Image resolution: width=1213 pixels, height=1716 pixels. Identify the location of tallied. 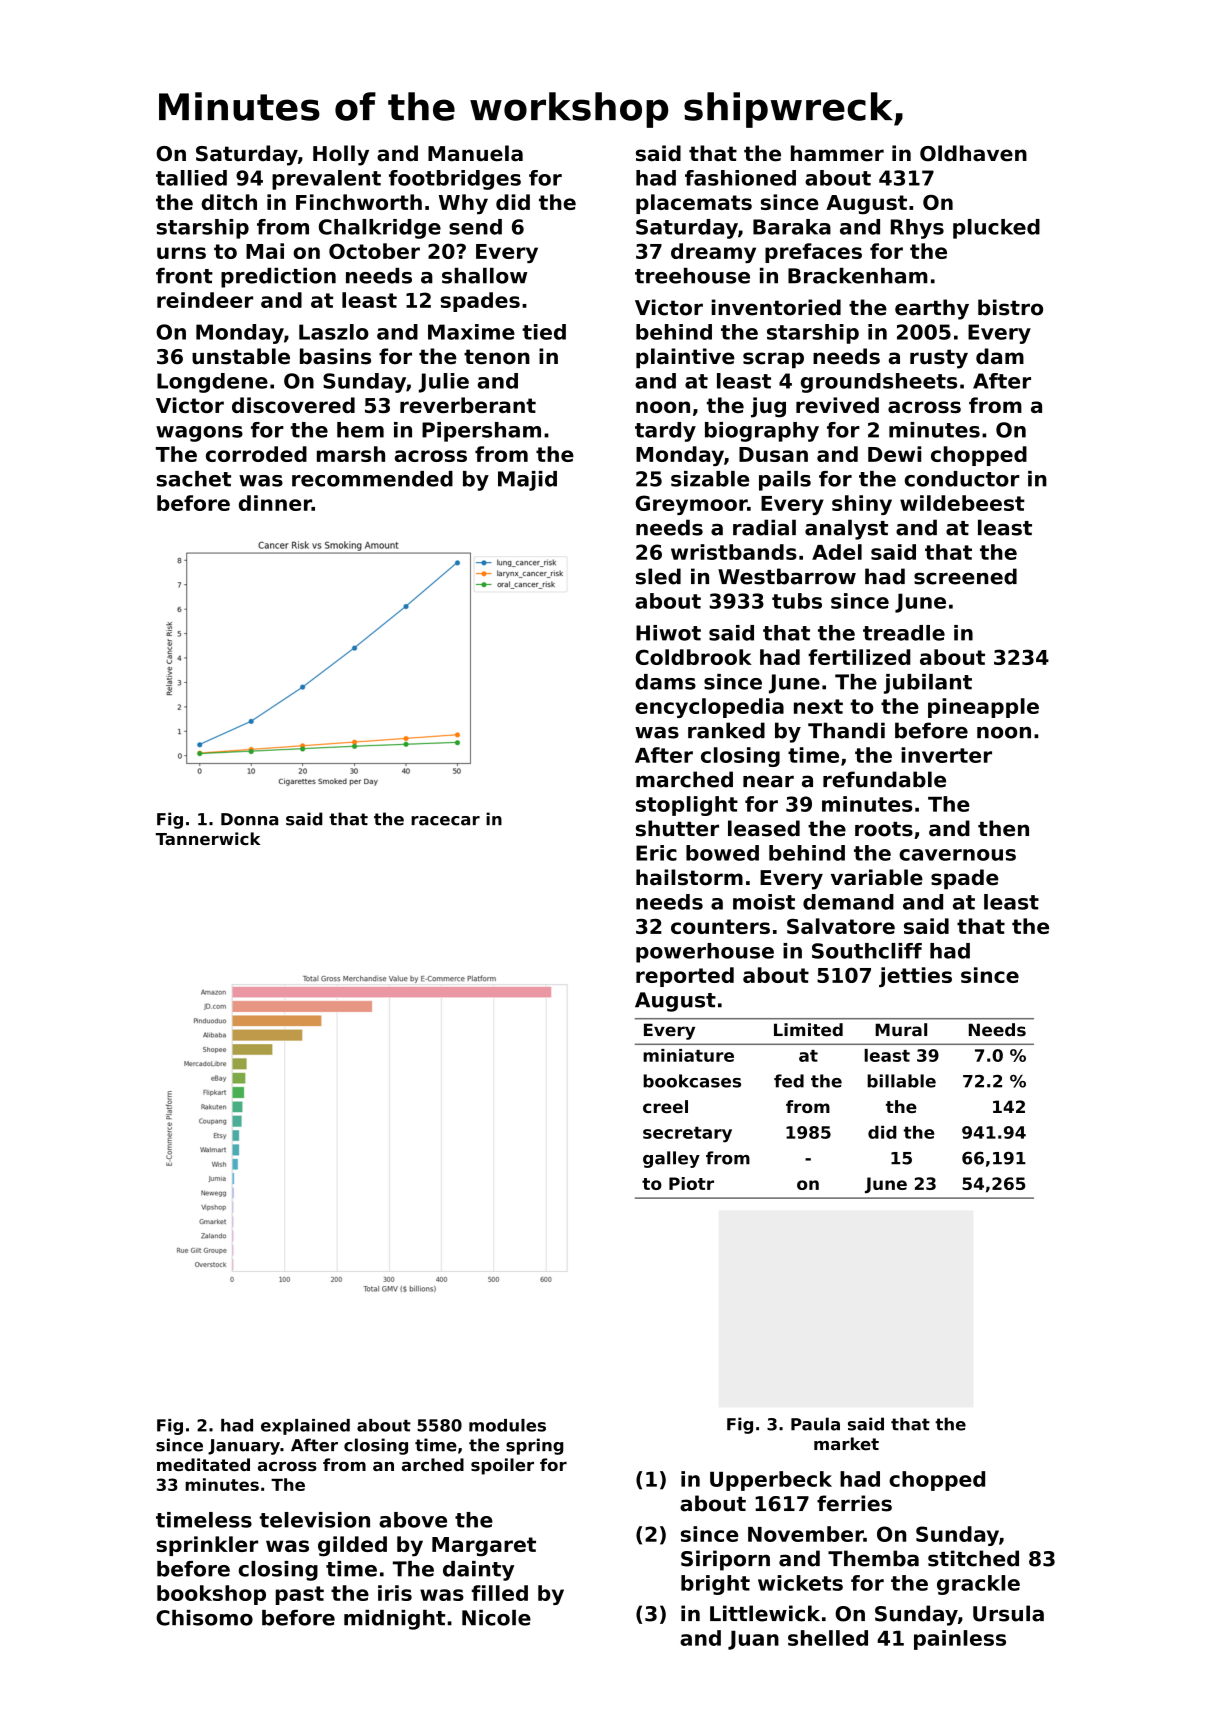
(191, 178).
